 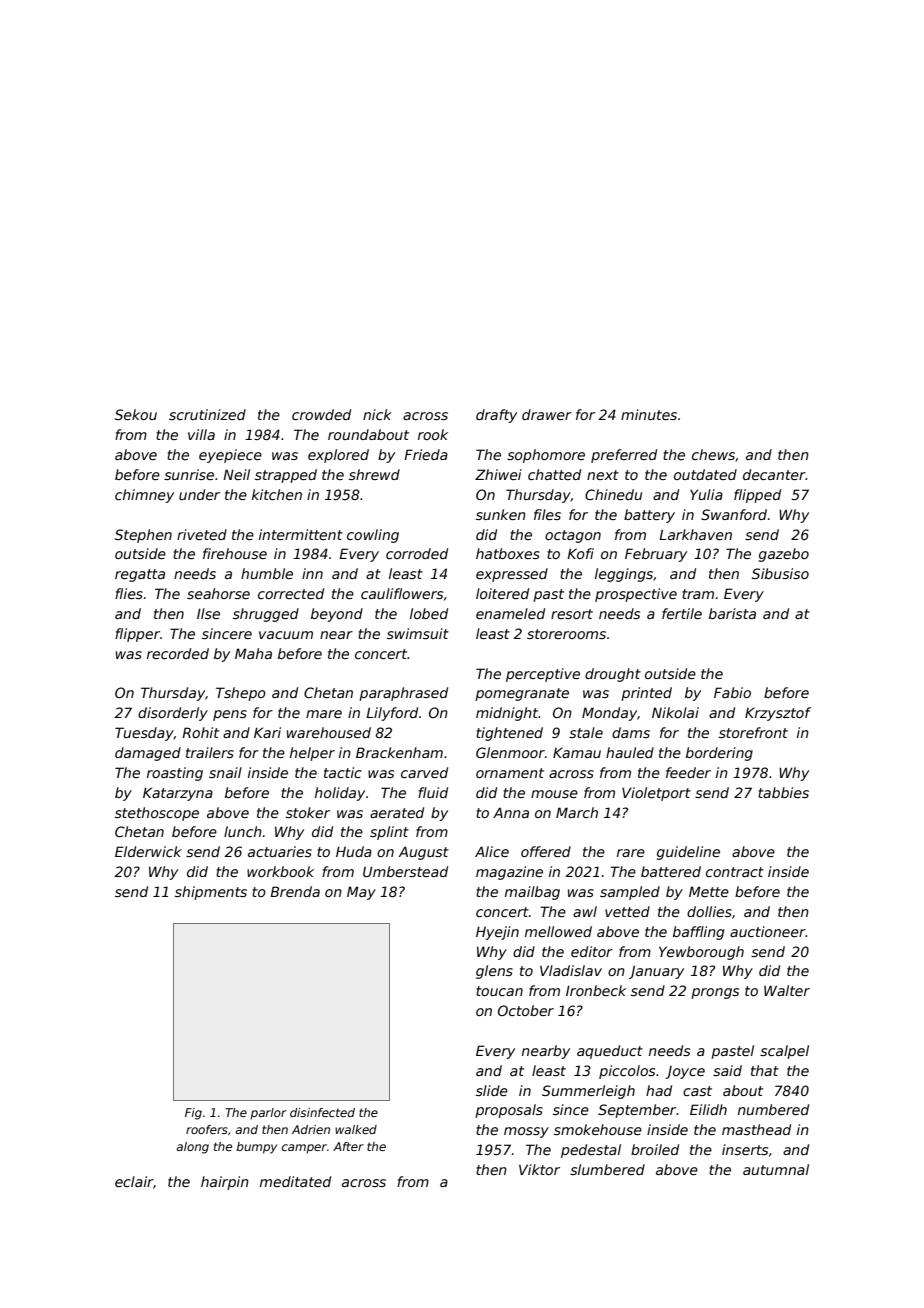 What do you see at coordinates (768, 931) in the image?
I see `auctioneer` at bounding box center [768, 931].
